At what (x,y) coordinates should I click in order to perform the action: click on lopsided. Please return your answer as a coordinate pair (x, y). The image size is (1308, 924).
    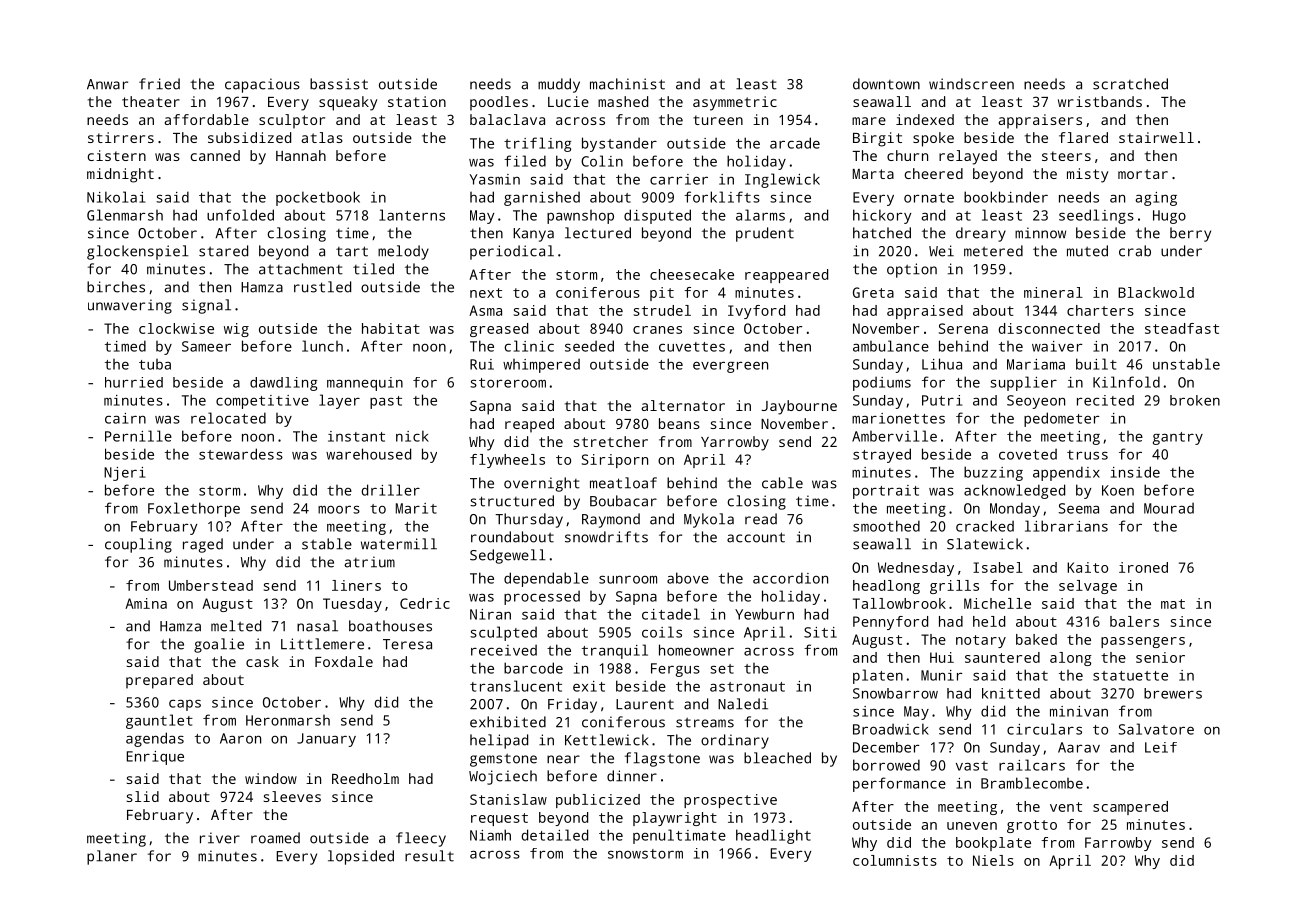
    Looking at the image, I should click on (361, 857).
